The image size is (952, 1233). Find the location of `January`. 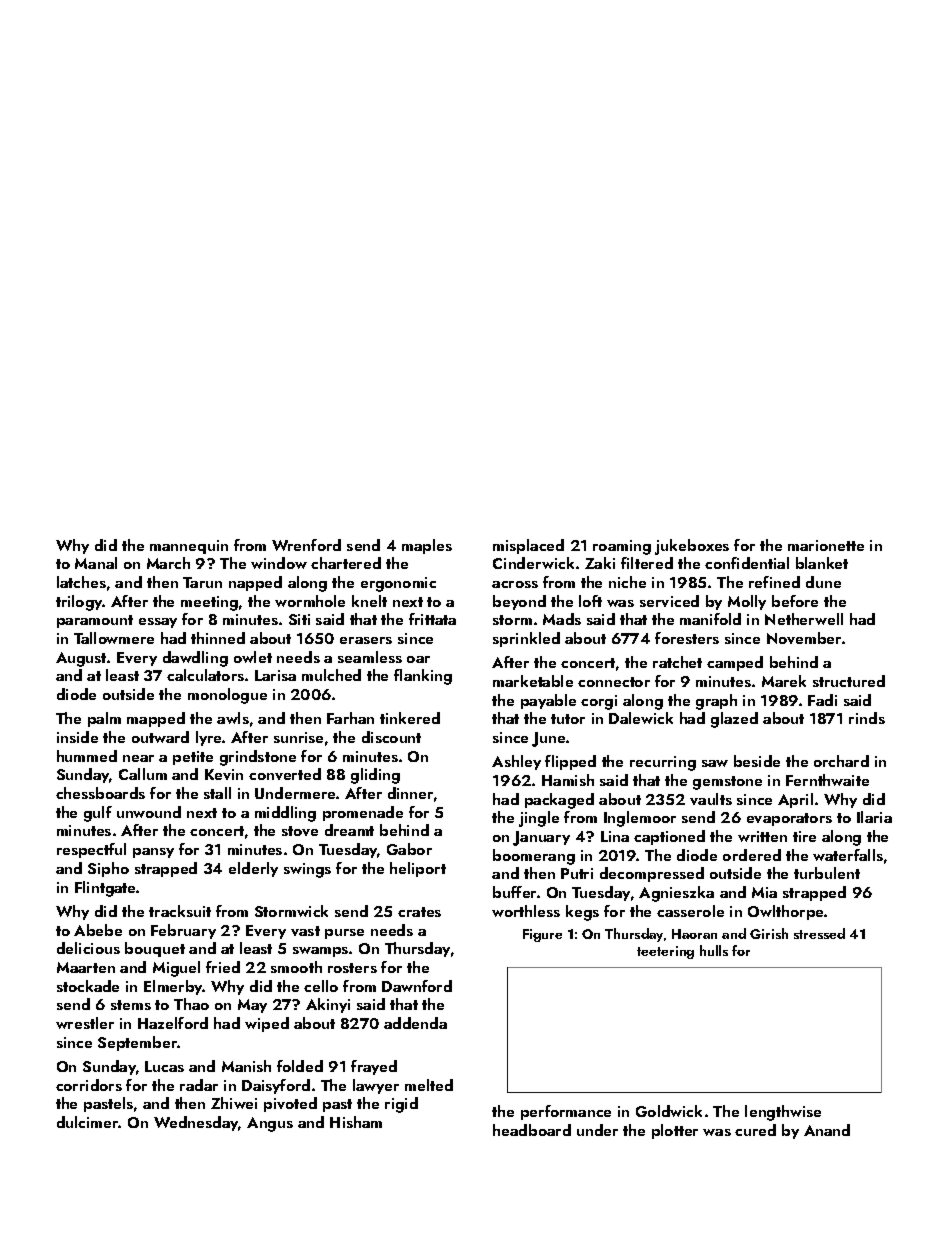

January is located at coordinates (541, 838).
